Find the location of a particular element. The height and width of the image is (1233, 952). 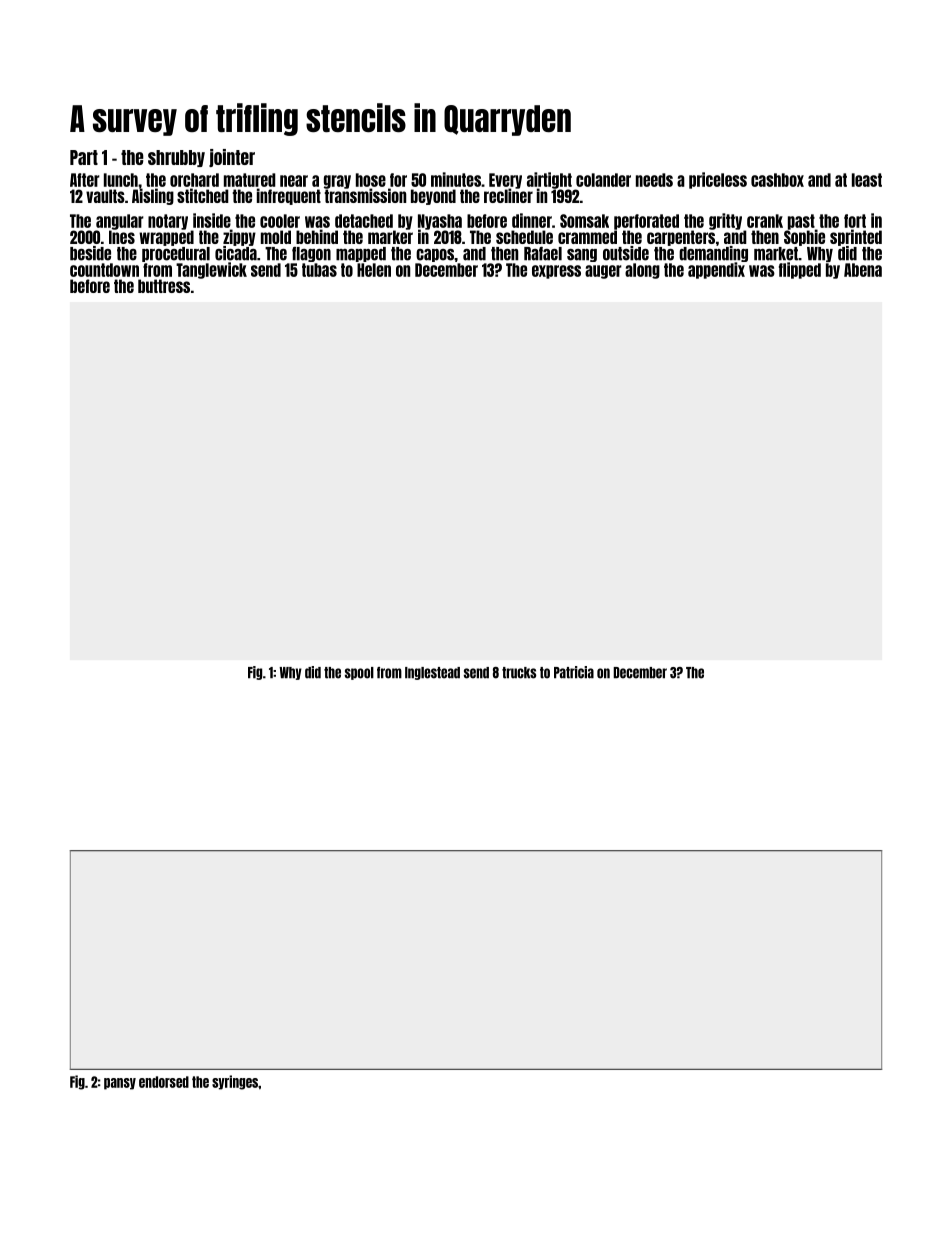

spool is located at coordinates (359, 673).
